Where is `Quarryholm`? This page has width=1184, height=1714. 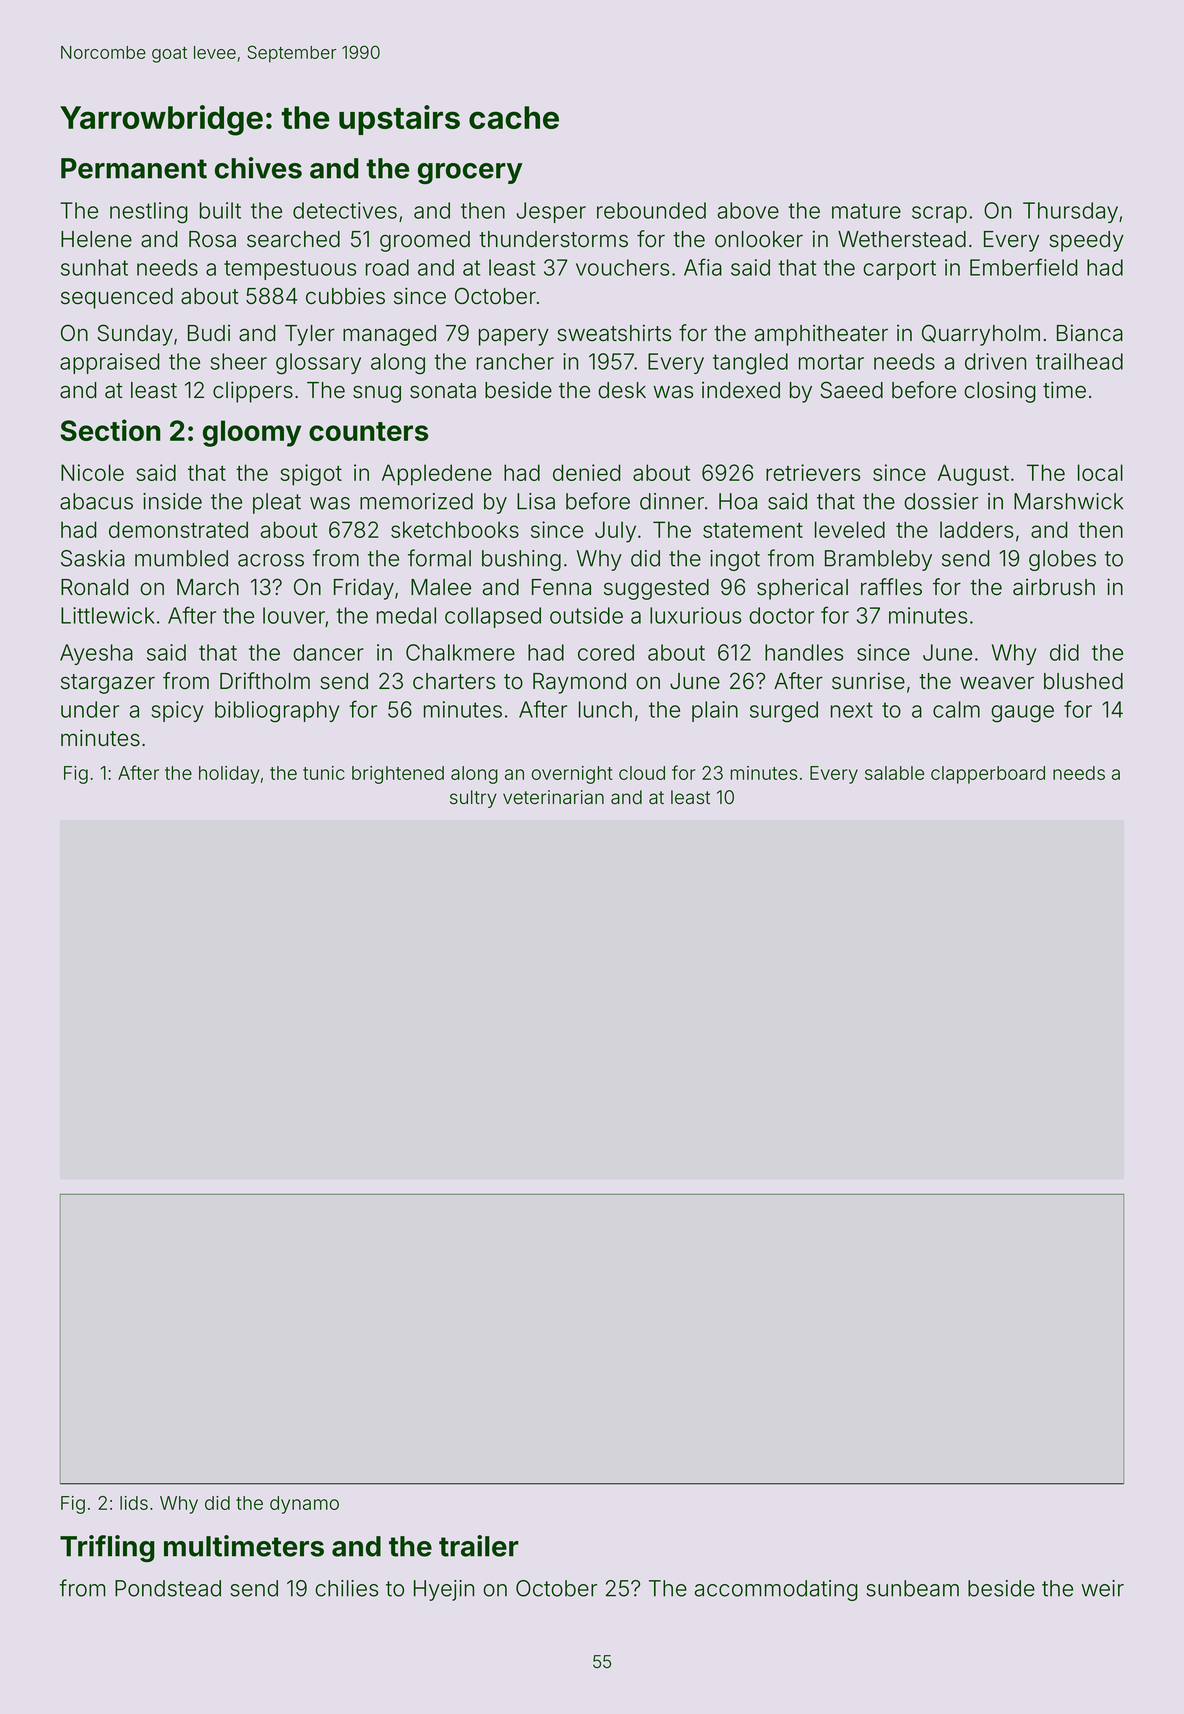 Quarryholm is located at coordinates (981, 335).
